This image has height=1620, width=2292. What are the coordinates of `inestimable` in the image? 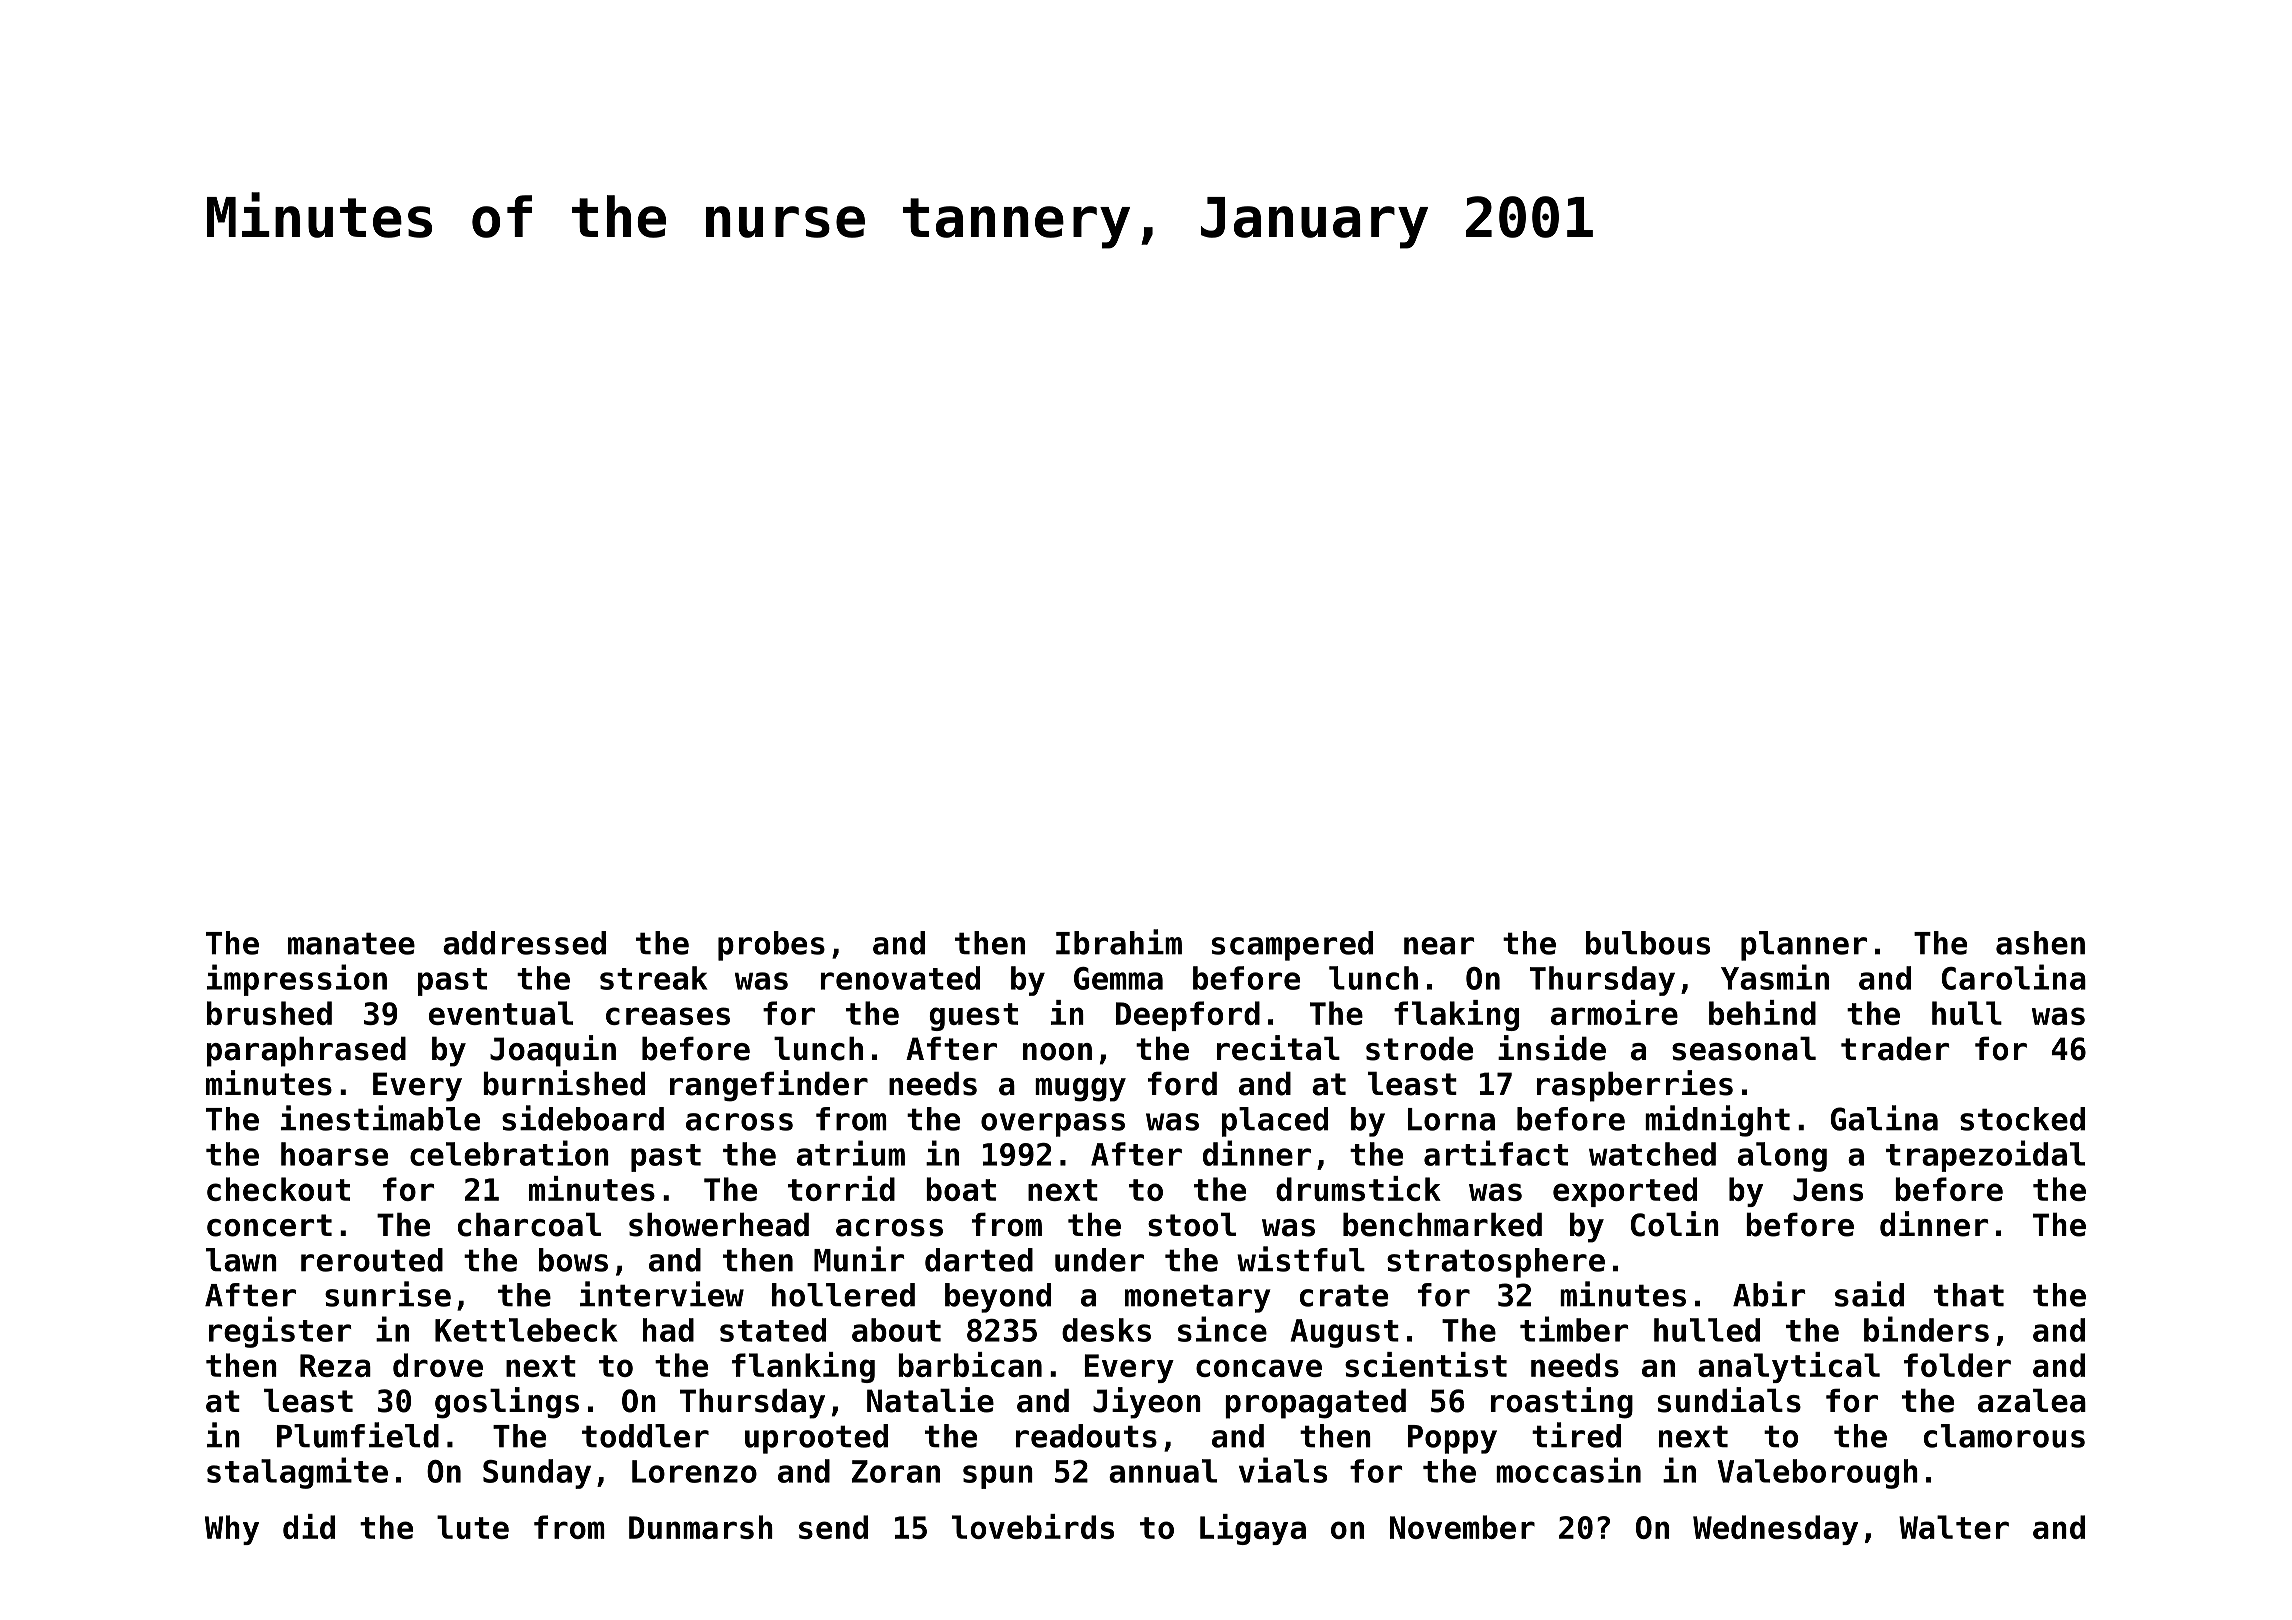 It's located at (380, 1118).
